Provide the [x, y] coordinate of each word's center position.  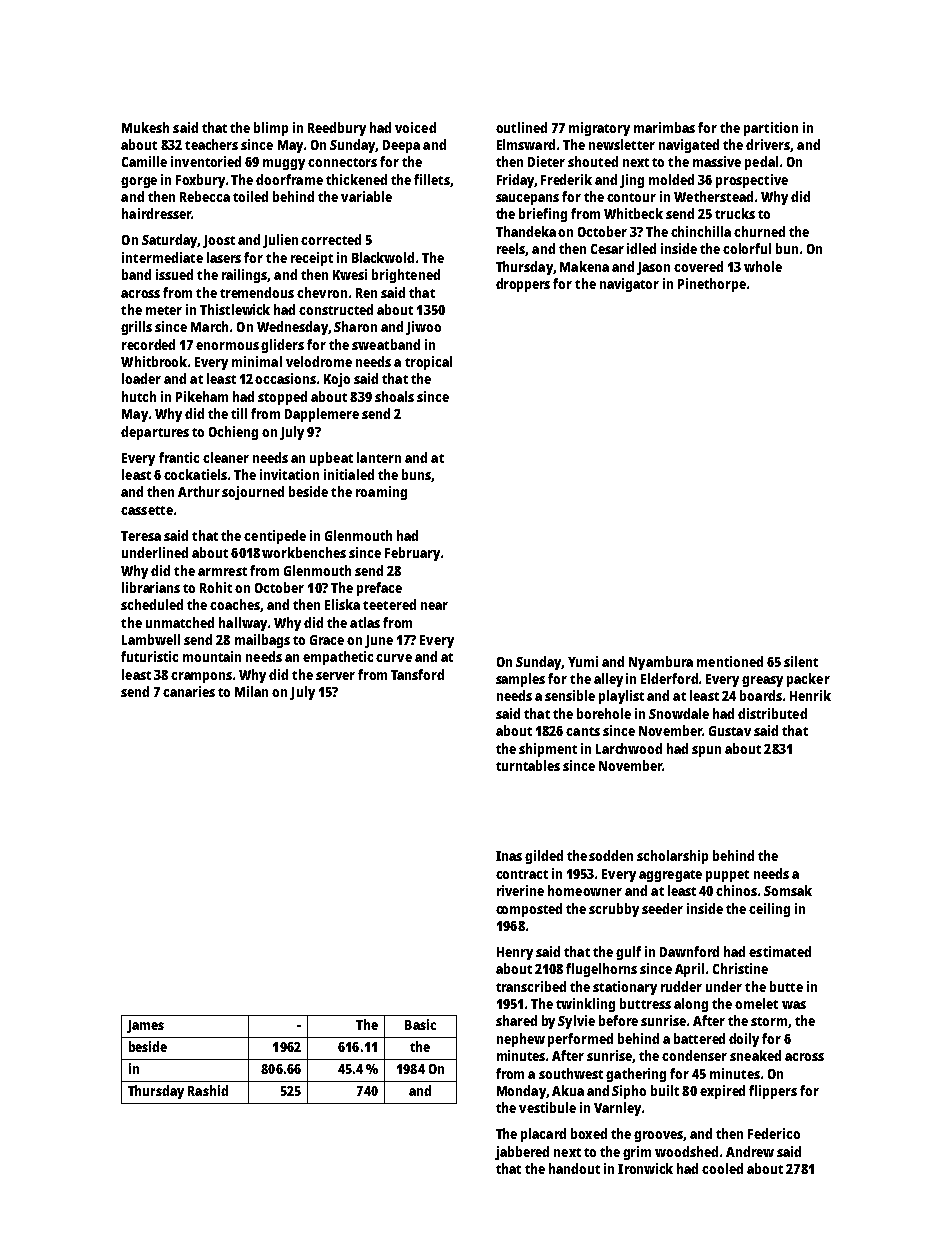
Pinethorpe [712, 285]
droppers [523, 285]
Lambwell [151, 639]
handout [574, 1168]
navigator [629, 285]
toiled [250, 196]
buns [416, 474]
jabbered [522, 1153]
